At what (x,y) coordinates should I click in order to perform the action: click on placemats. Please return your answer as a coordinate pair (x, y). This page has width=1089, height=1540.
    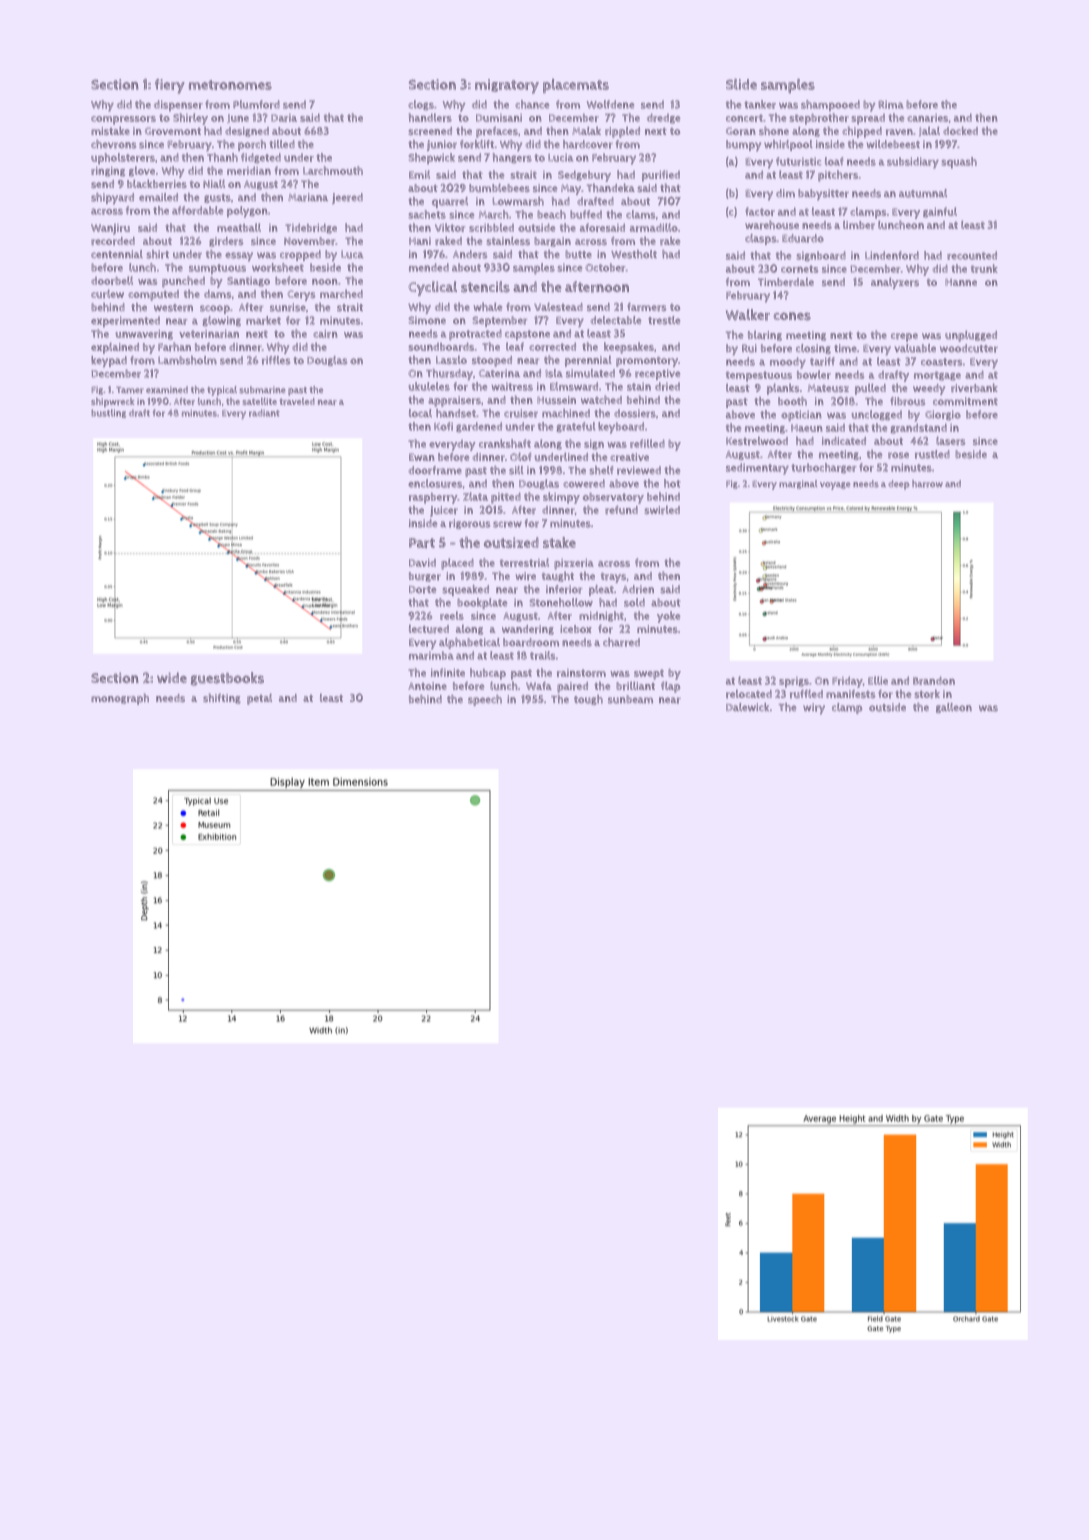
    Looking at the image, I should click on (576, 86).
